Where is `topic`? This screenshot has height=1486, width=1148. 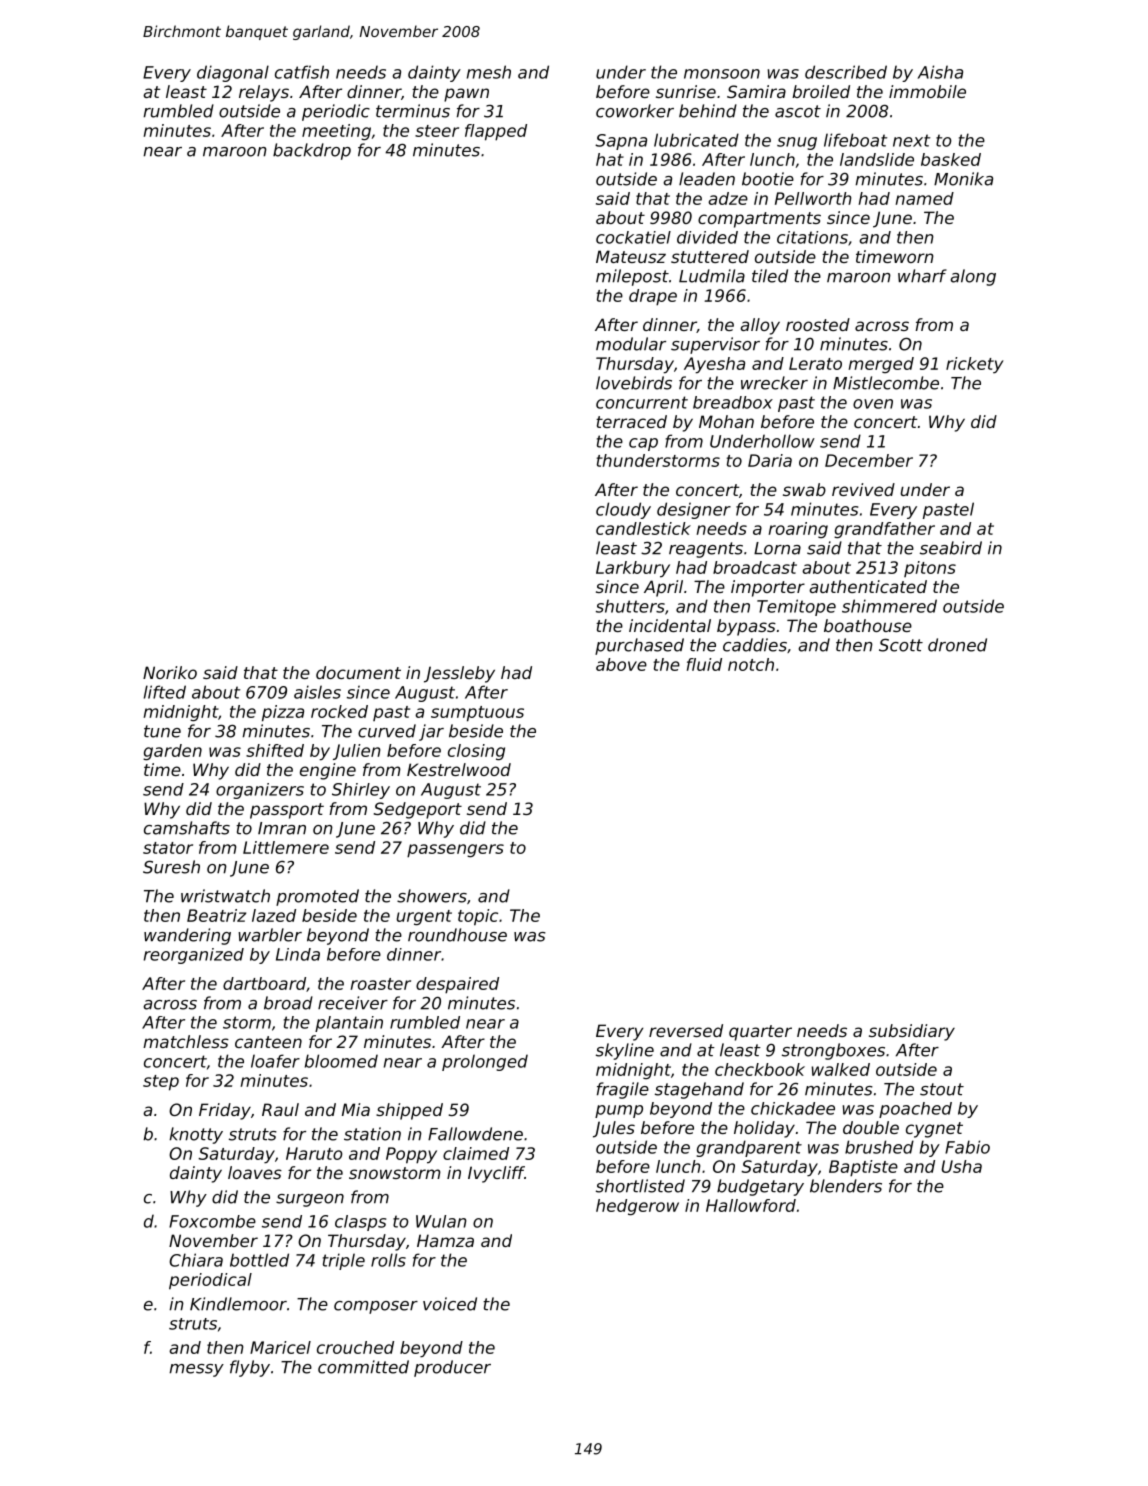 topic is located at coordinates (478, 917).
